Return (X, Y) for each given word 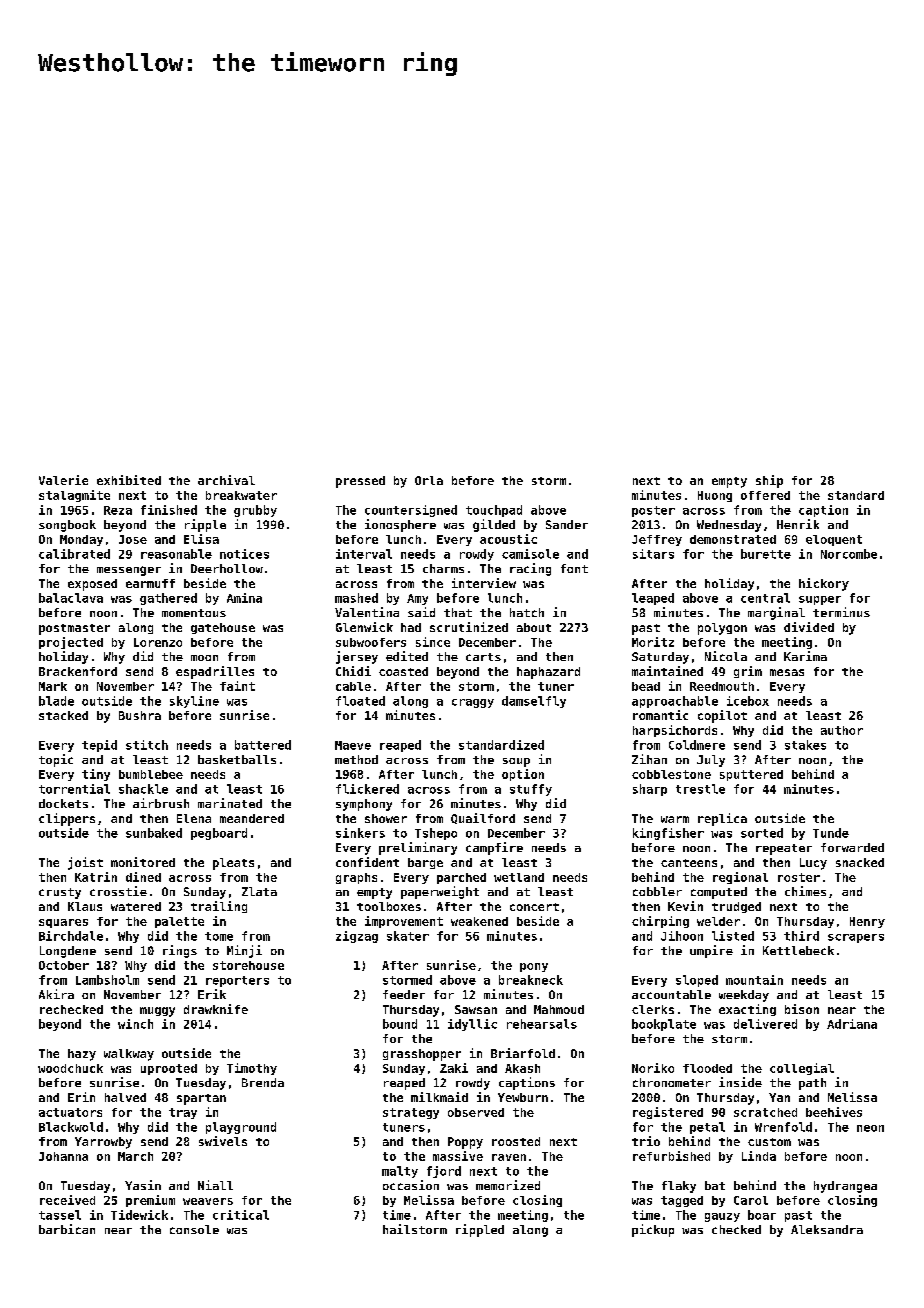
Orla (429, 480)
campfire (494, 848)
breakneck (531, 980)
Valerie (63, 480)
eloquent (834, 540)
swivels (223, 1141)
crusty (60, 893)
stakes (805, 745)
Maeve (353, 745)
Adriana (852, 1024)
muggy (157, 1012)
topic (56, 760)
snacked (860, 862)
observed (476, 1112)
